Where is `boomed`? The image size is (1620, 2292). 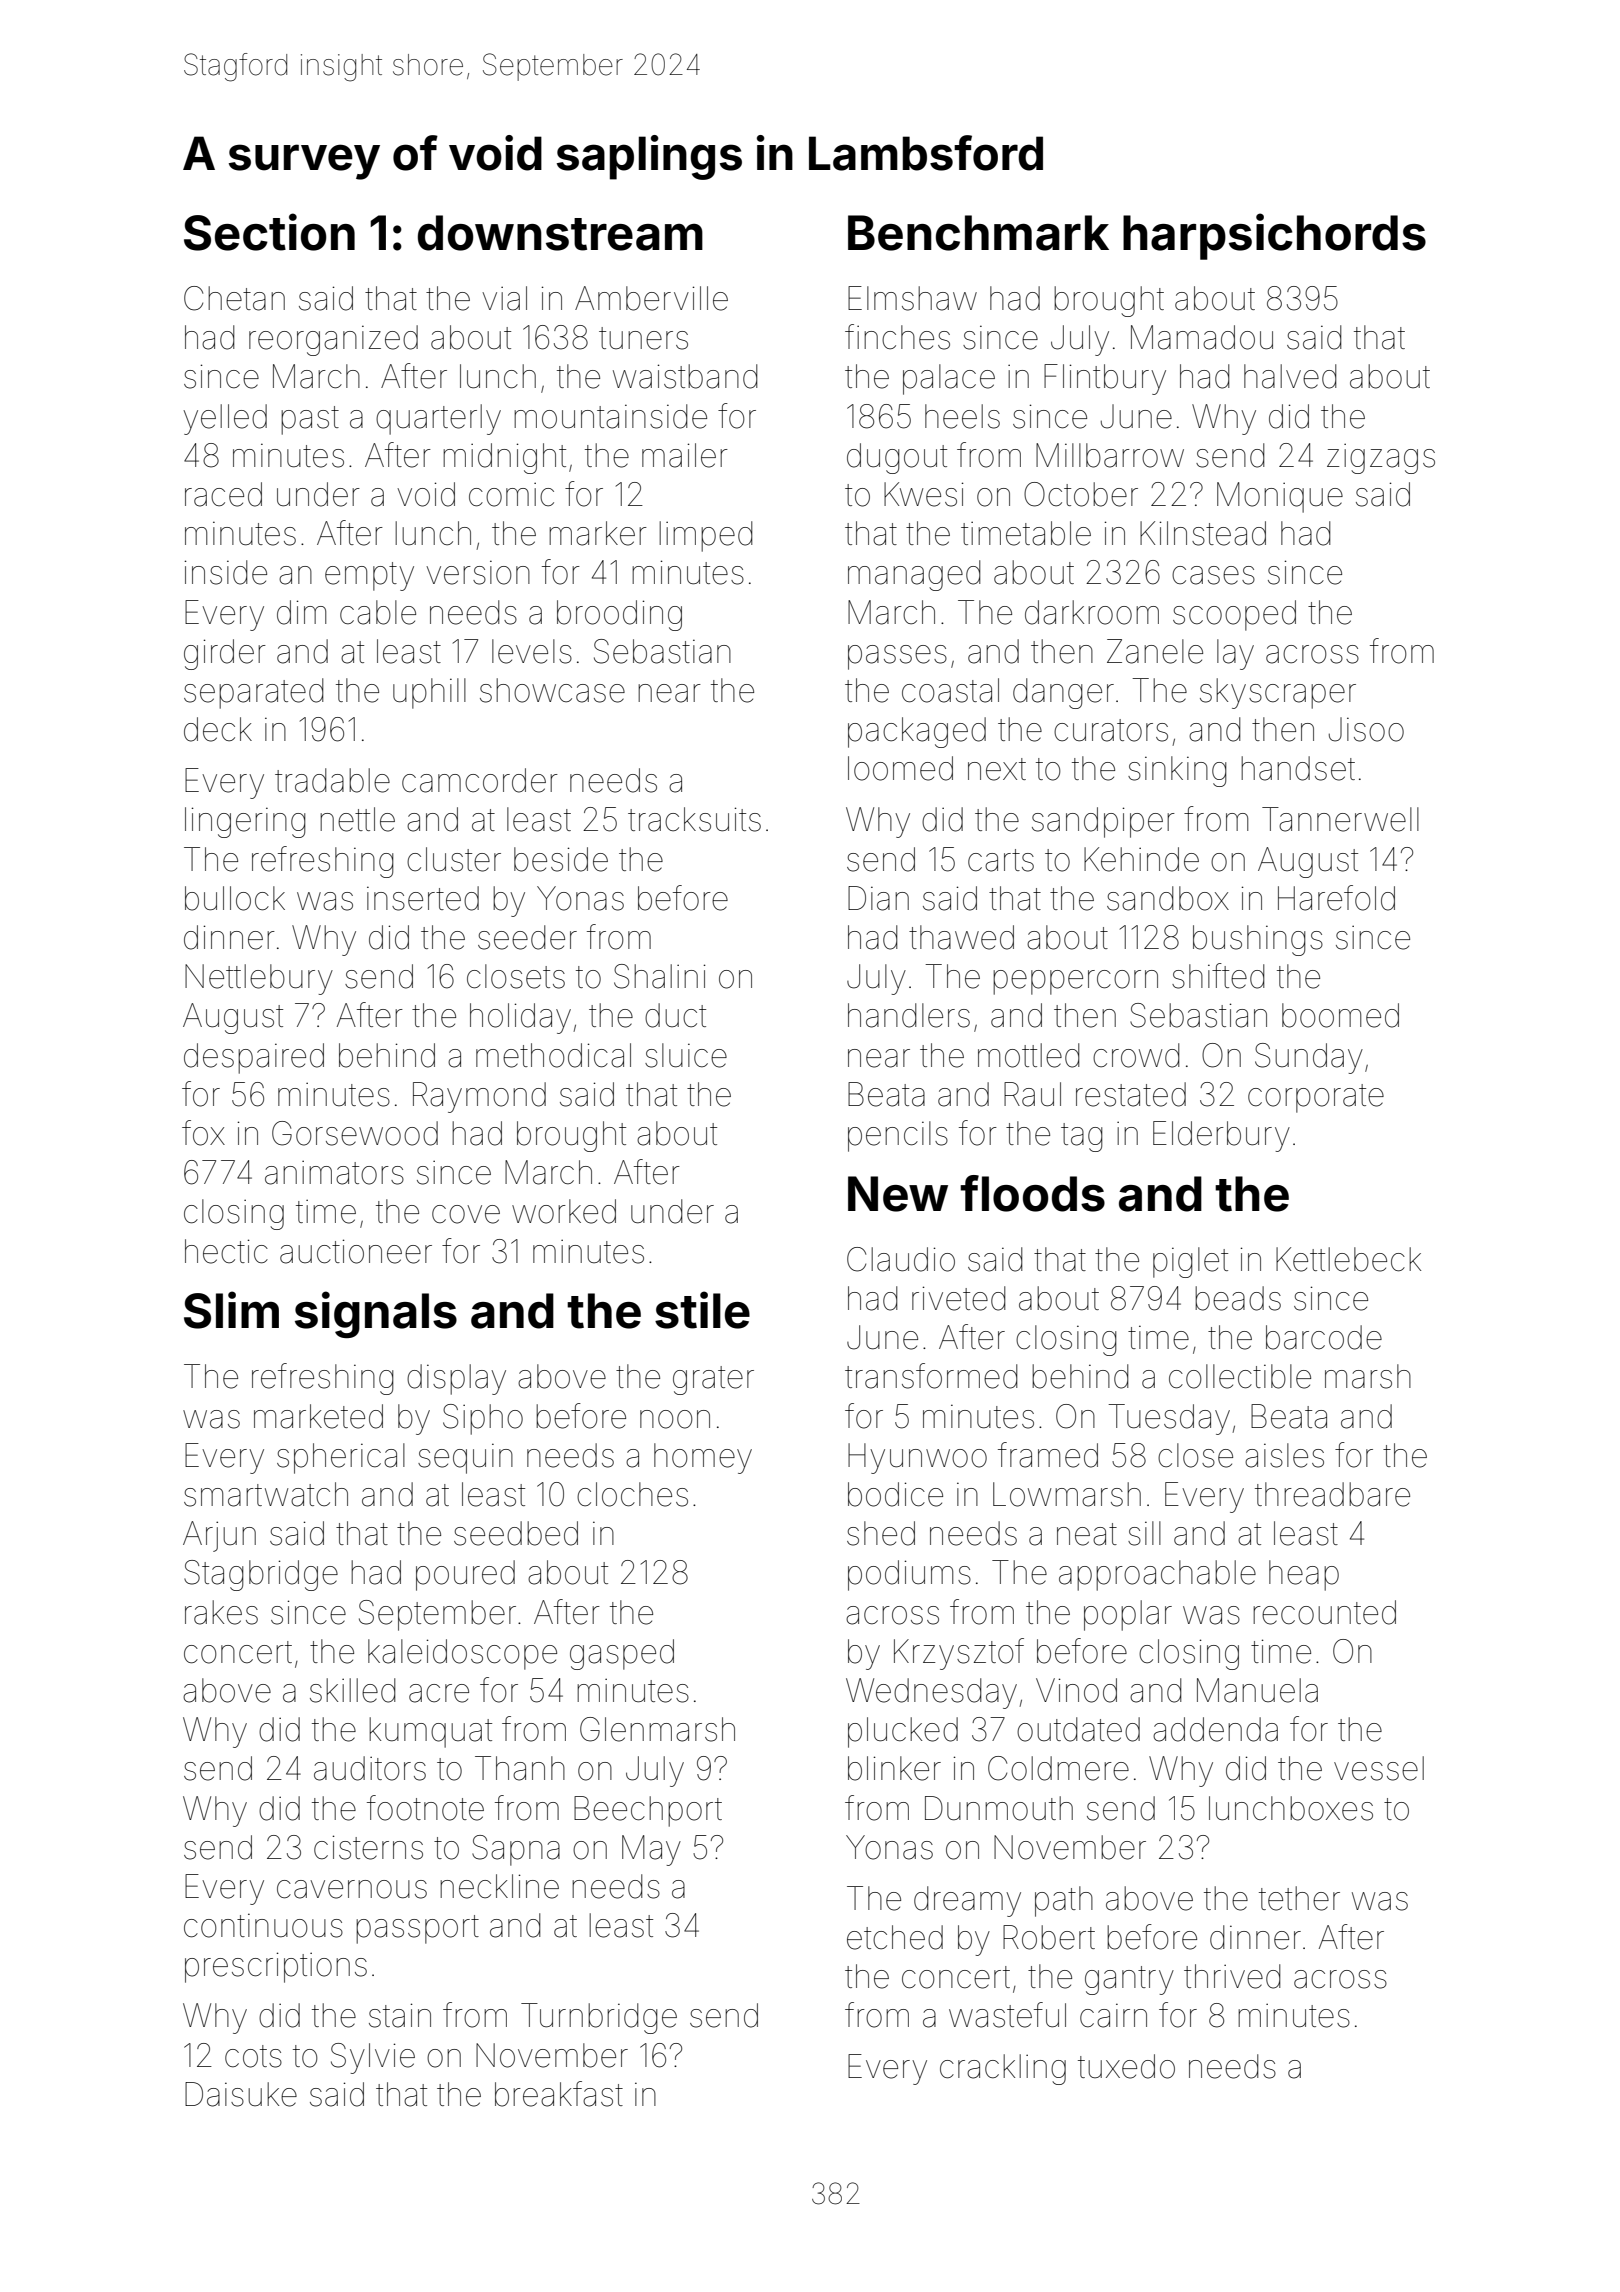
boomed is located at coordinates (1340, 1015).
